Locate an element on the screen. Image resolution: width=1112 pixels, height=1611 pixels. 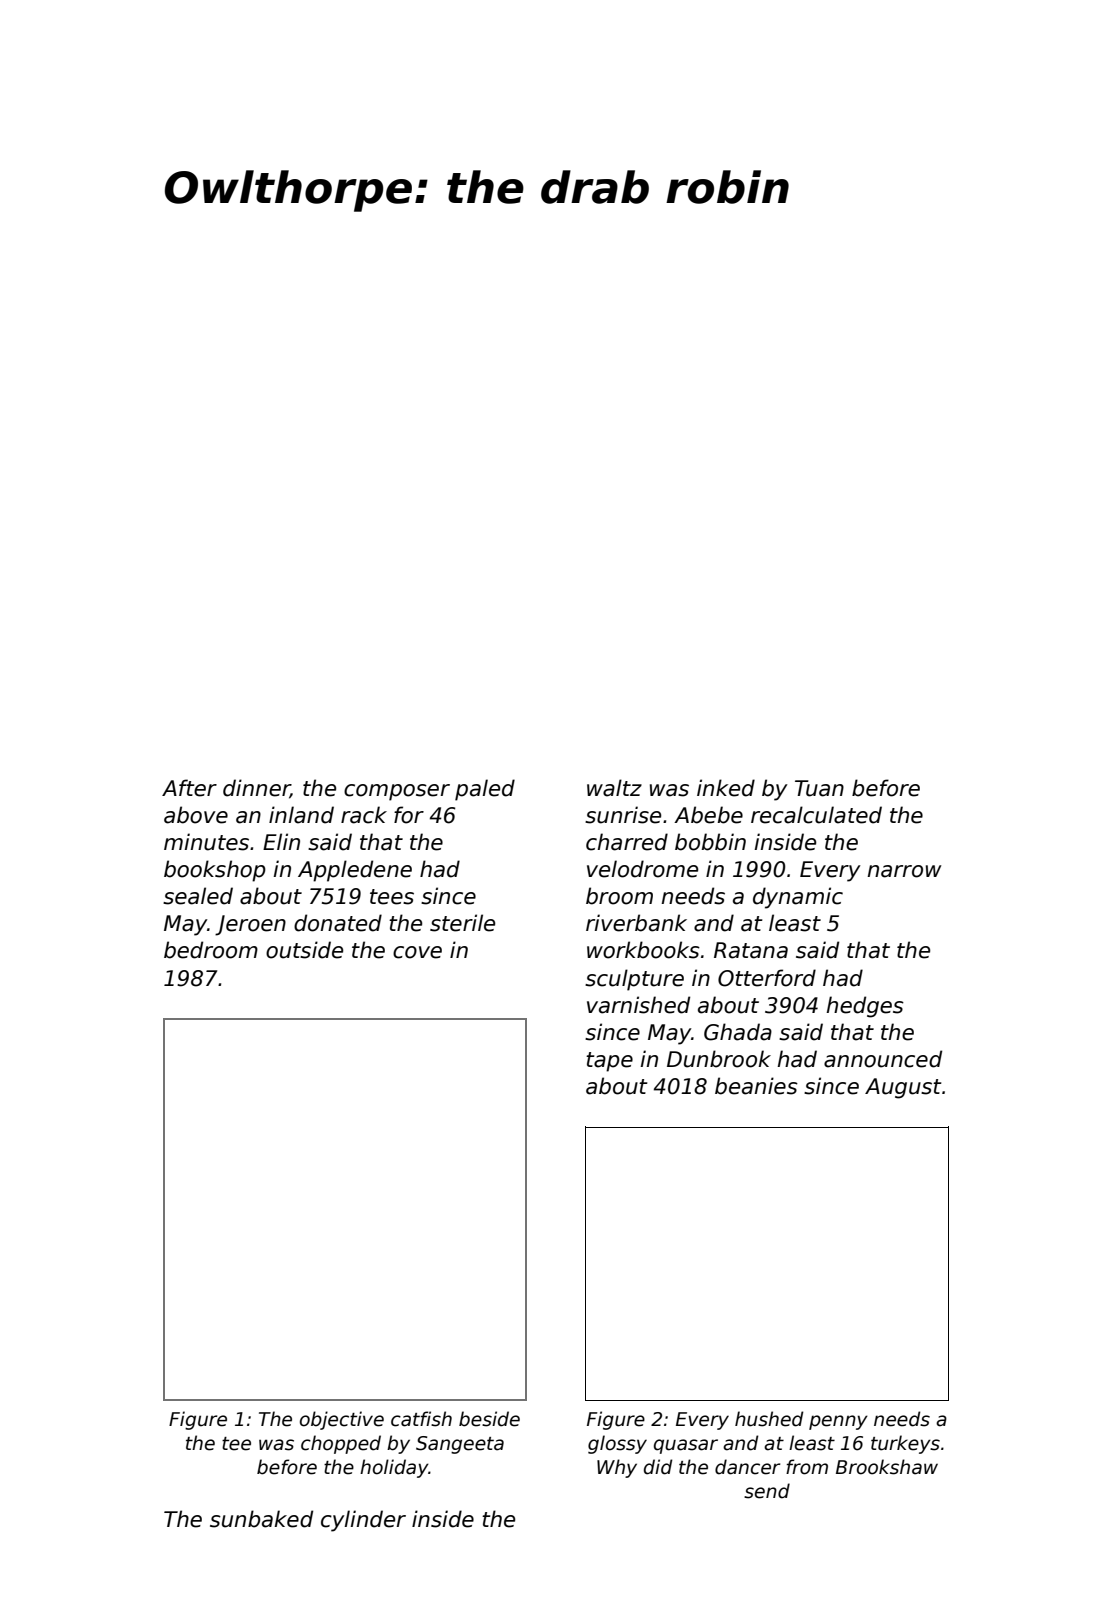
beside is located at coordinates (489, 1419).
